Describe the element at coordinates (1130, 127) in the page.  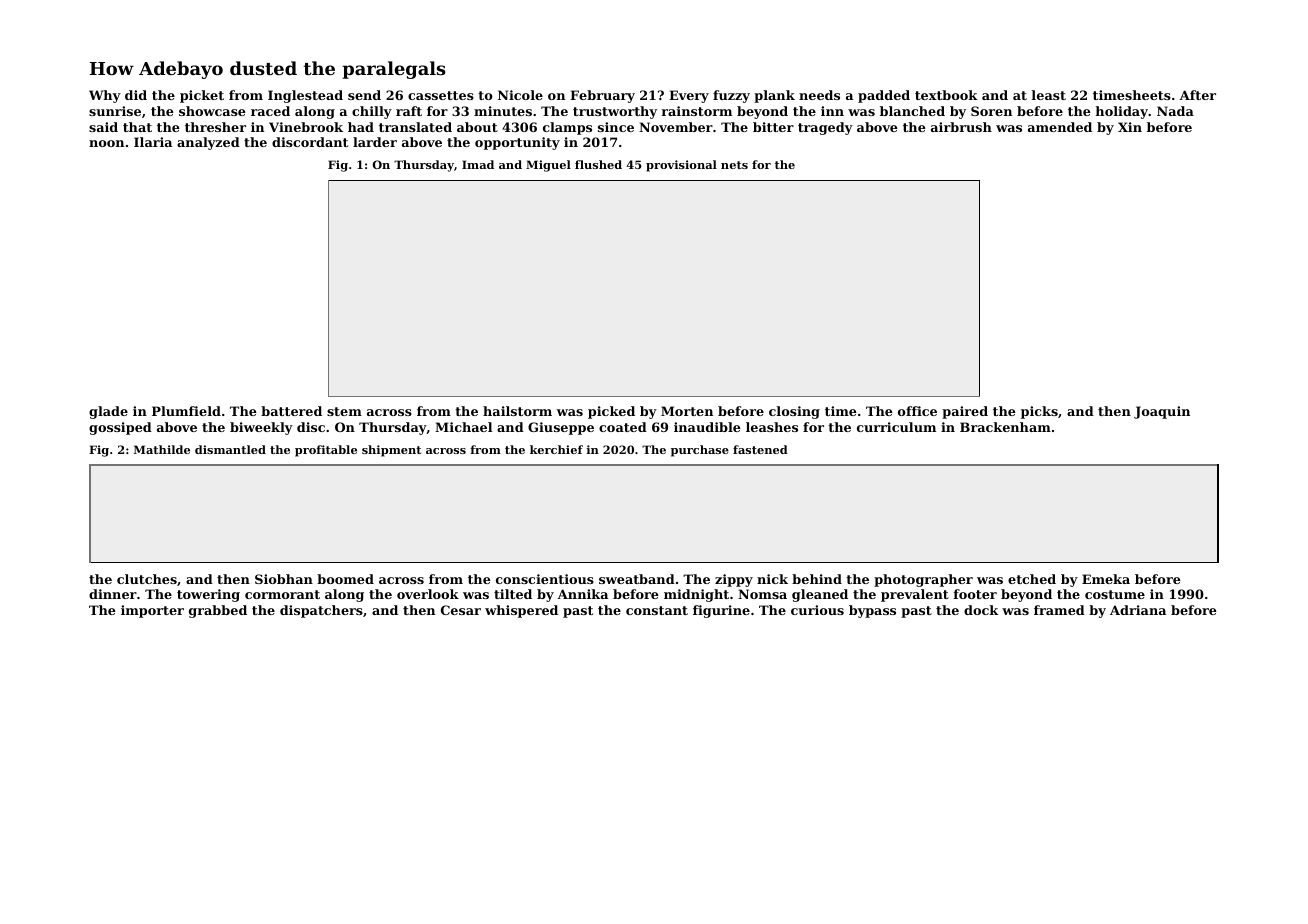
I see `Xin` at that location.
